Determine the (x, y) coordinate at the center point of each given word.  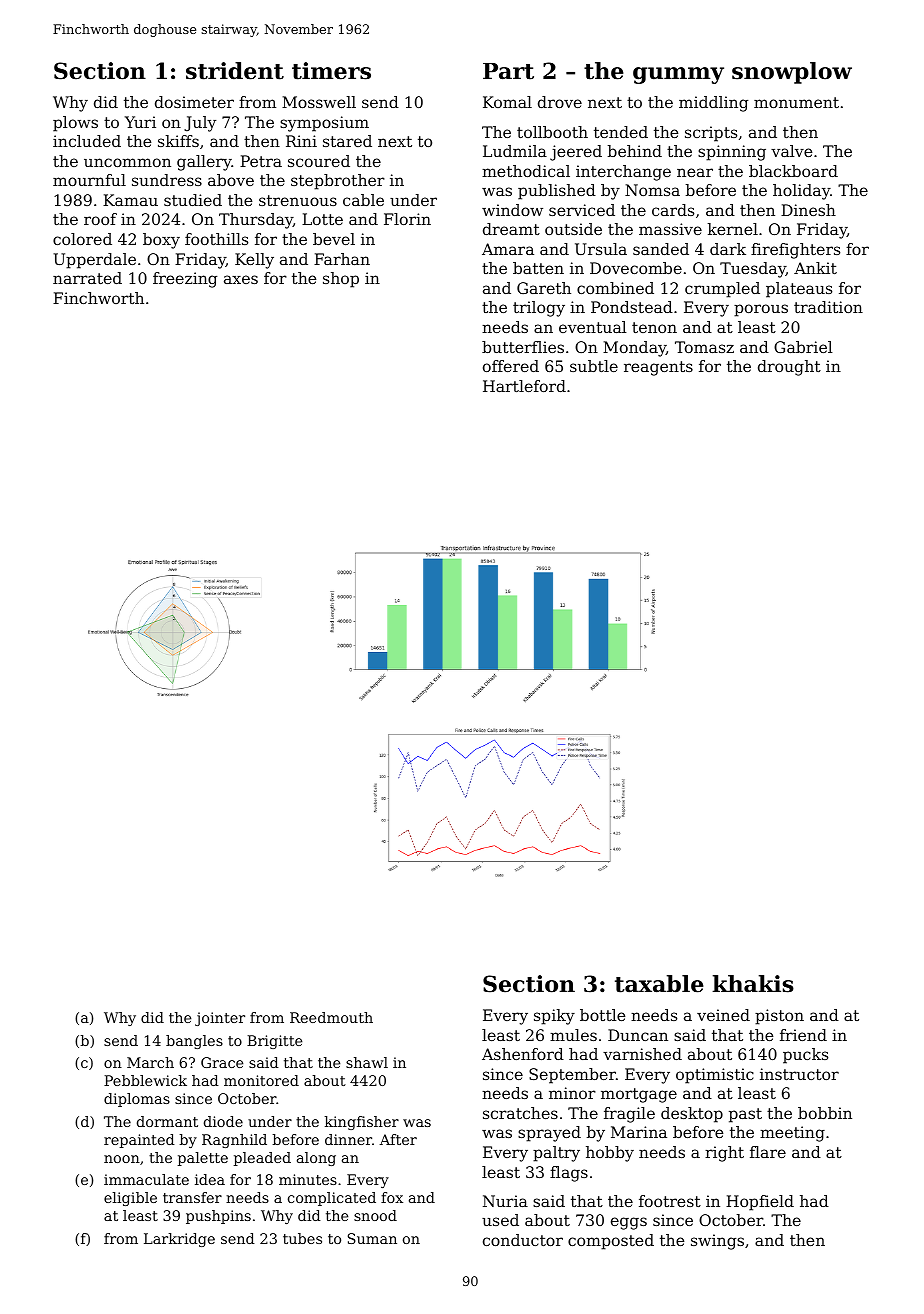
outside (573, 229)
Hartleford (524, 386)
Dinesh (808, 210)
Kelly (254, 261)
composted (611, 1242)
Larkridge (179, 1240)
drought (789, 368)
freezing (185, 280)
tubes (302, 1238)
